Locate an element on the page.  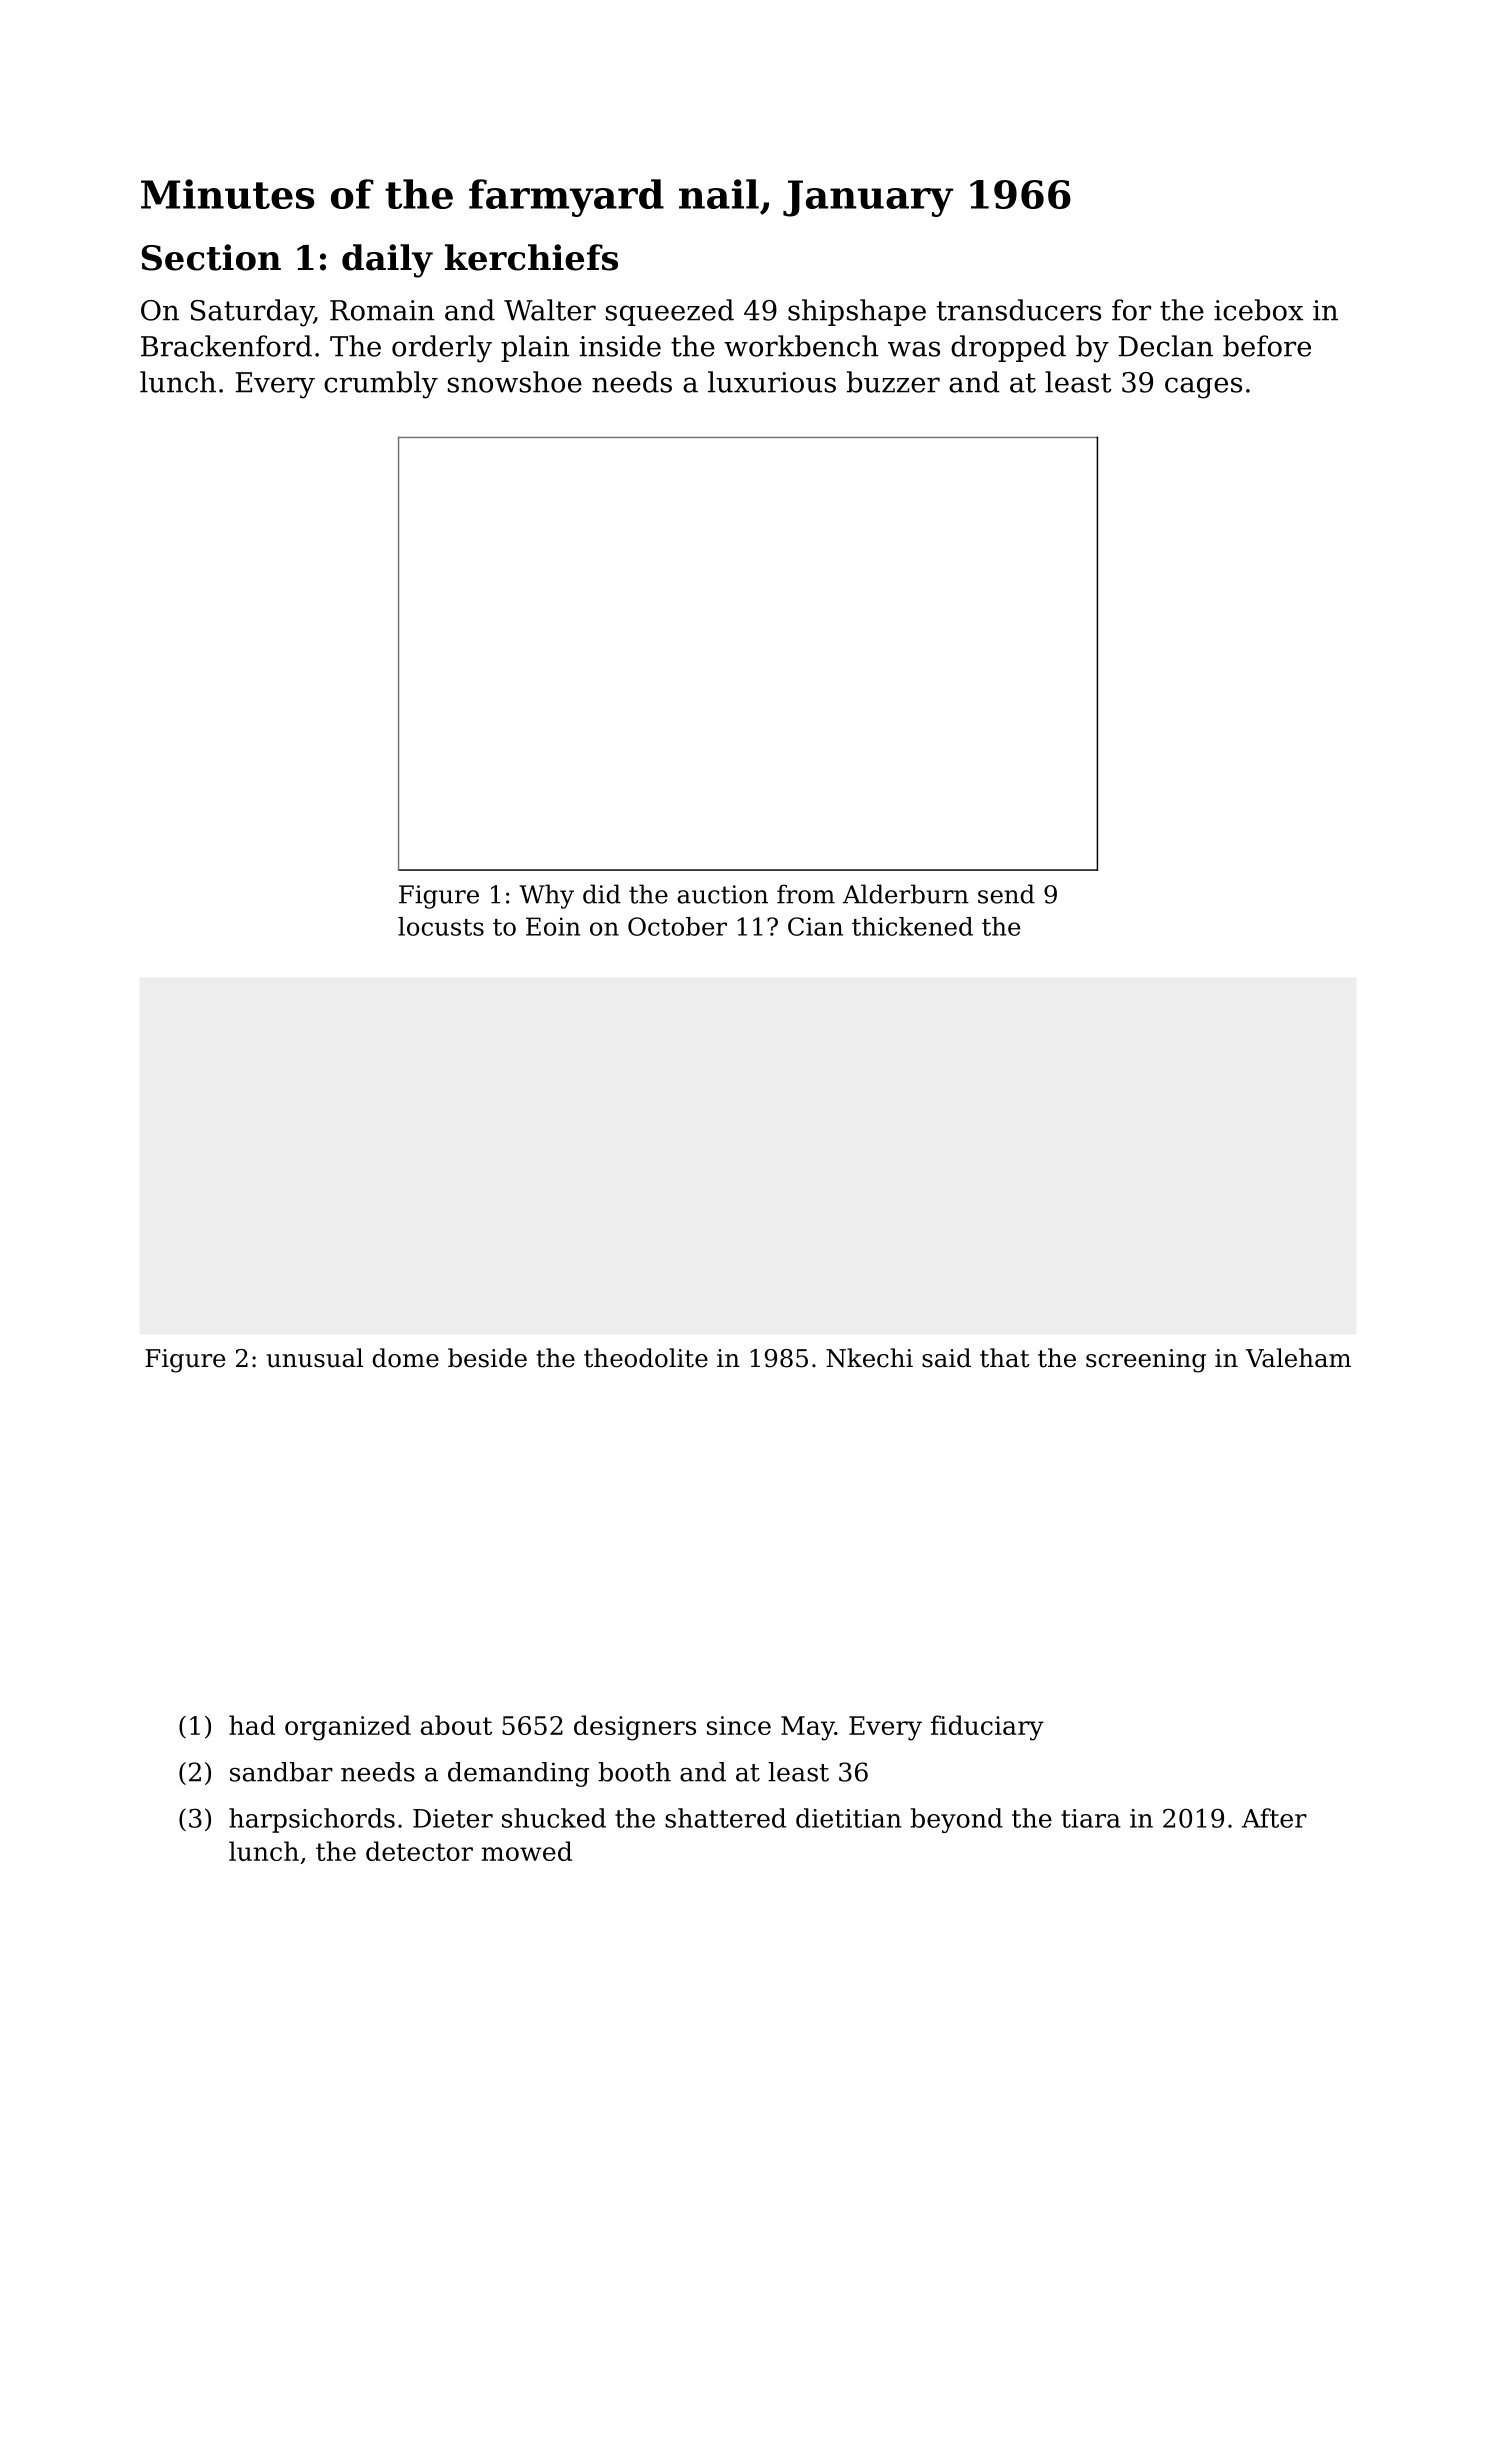
Nkechi is located at coordinates (869, 1358).
